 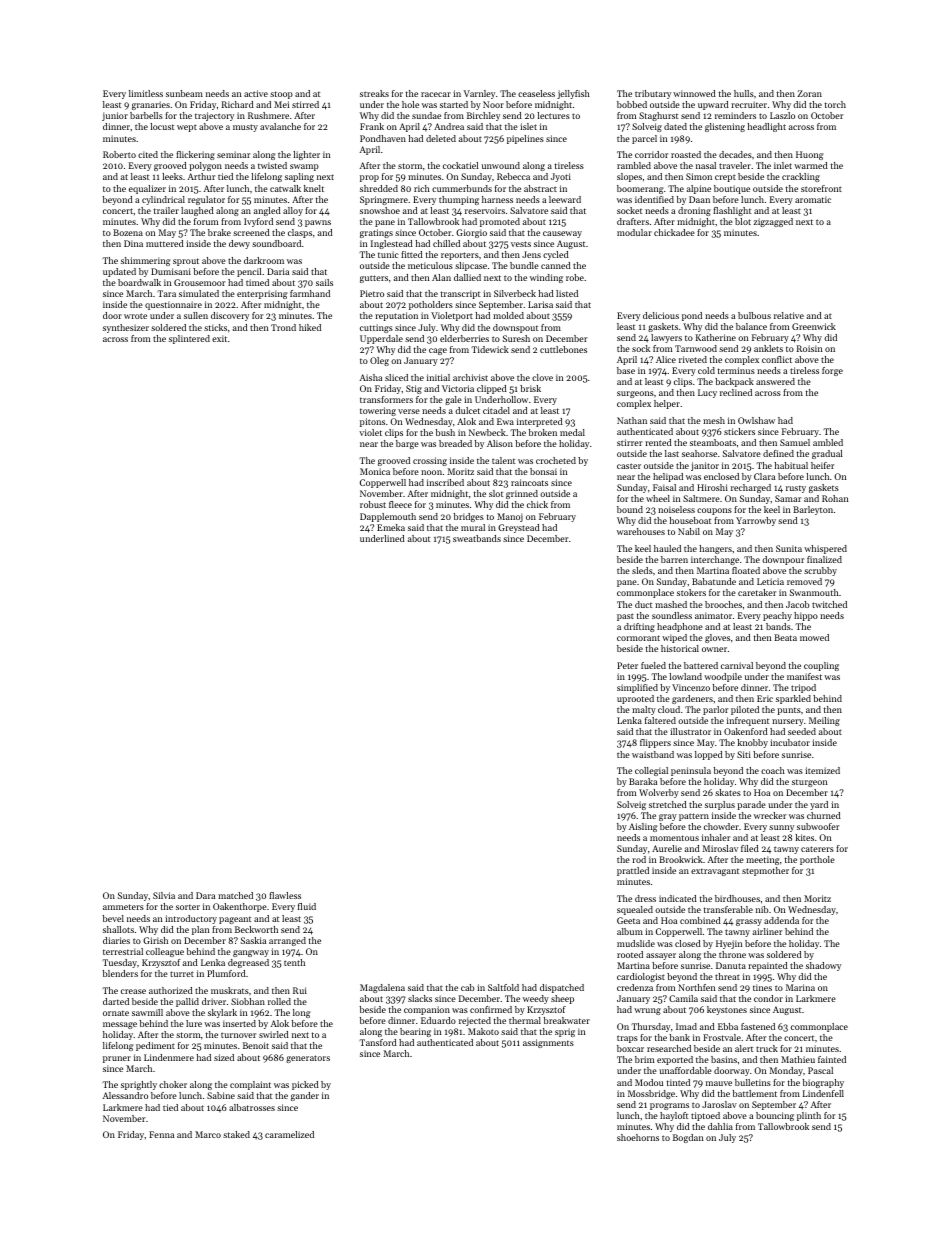 What do you see at coordinates (800, 987) in the image?
I see `Marina` at bounding box center [800, 987].
